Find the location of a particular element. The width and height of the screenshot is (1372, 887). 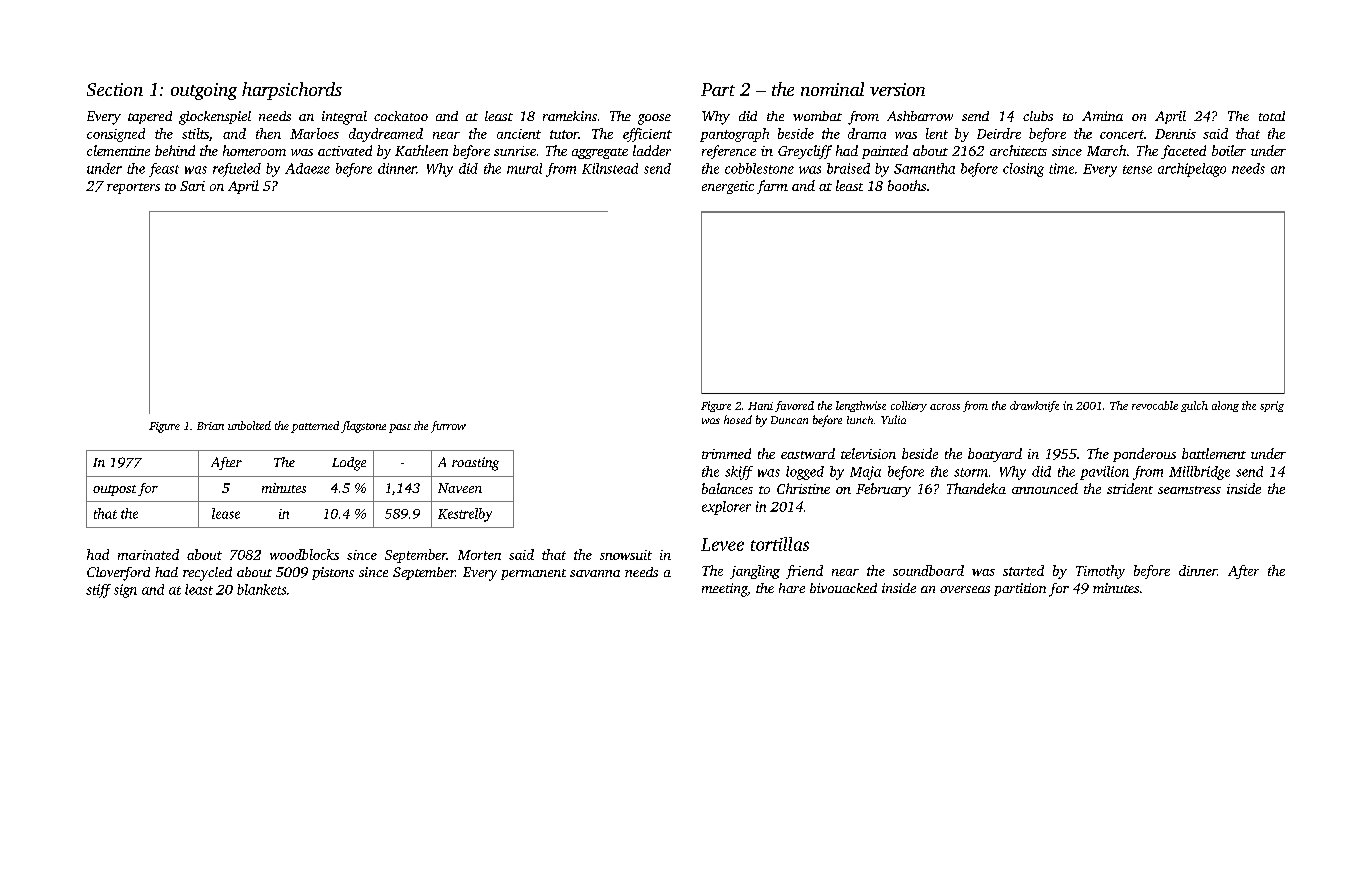

Section is located at coordinates (115, 89).
